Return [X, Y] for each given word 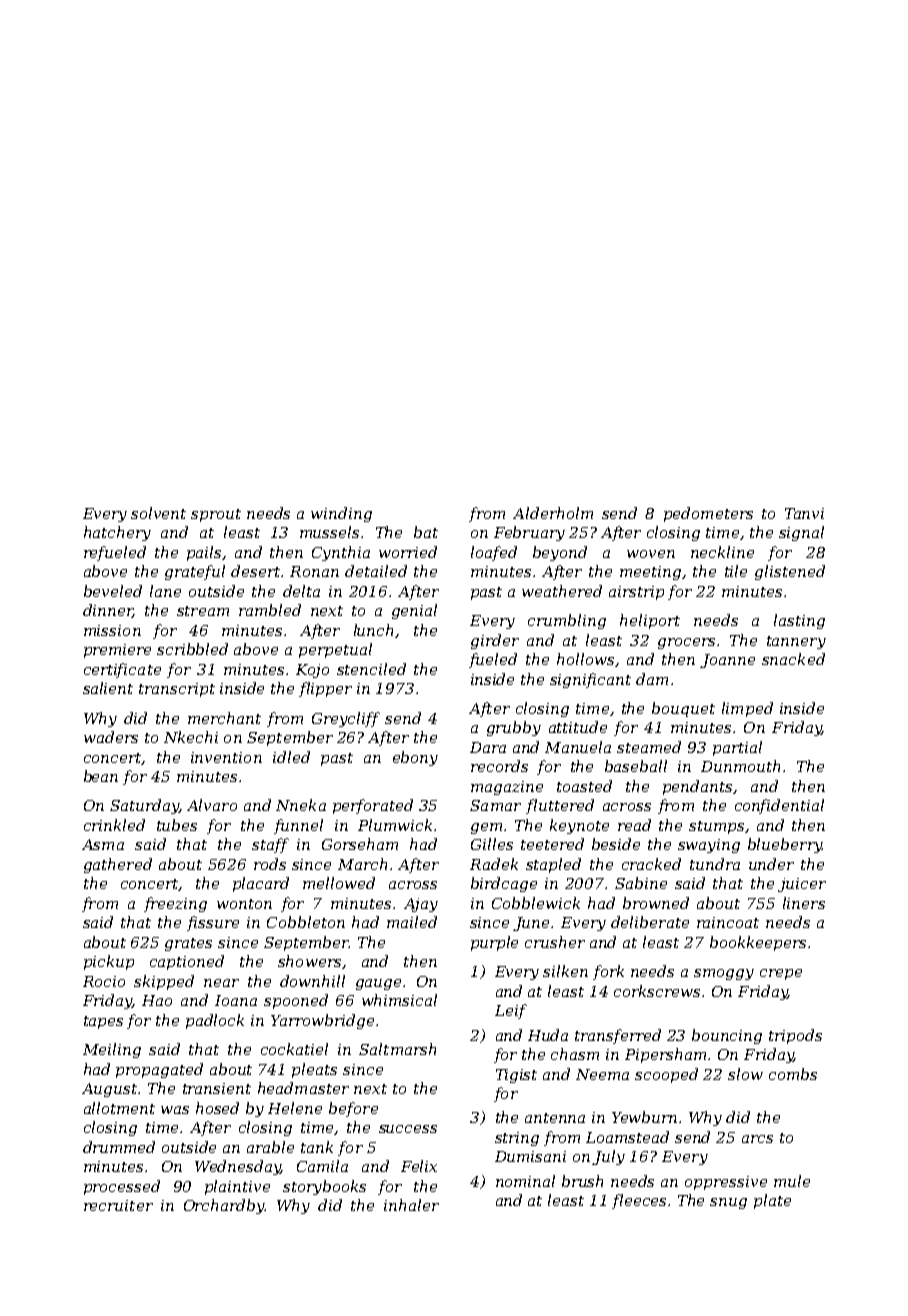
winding [341, 514]
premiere [117, 651]
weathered [562, 591]
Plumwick [395, 825]
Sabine [641, 883]
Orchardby [224, 1206]
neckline [722, 552]
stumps [716, 827]
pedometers [708, 514]
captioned [187, 962]
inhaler [411, 1205]
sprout [216, 515]
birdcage [504, 884]
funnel [298, 826]
